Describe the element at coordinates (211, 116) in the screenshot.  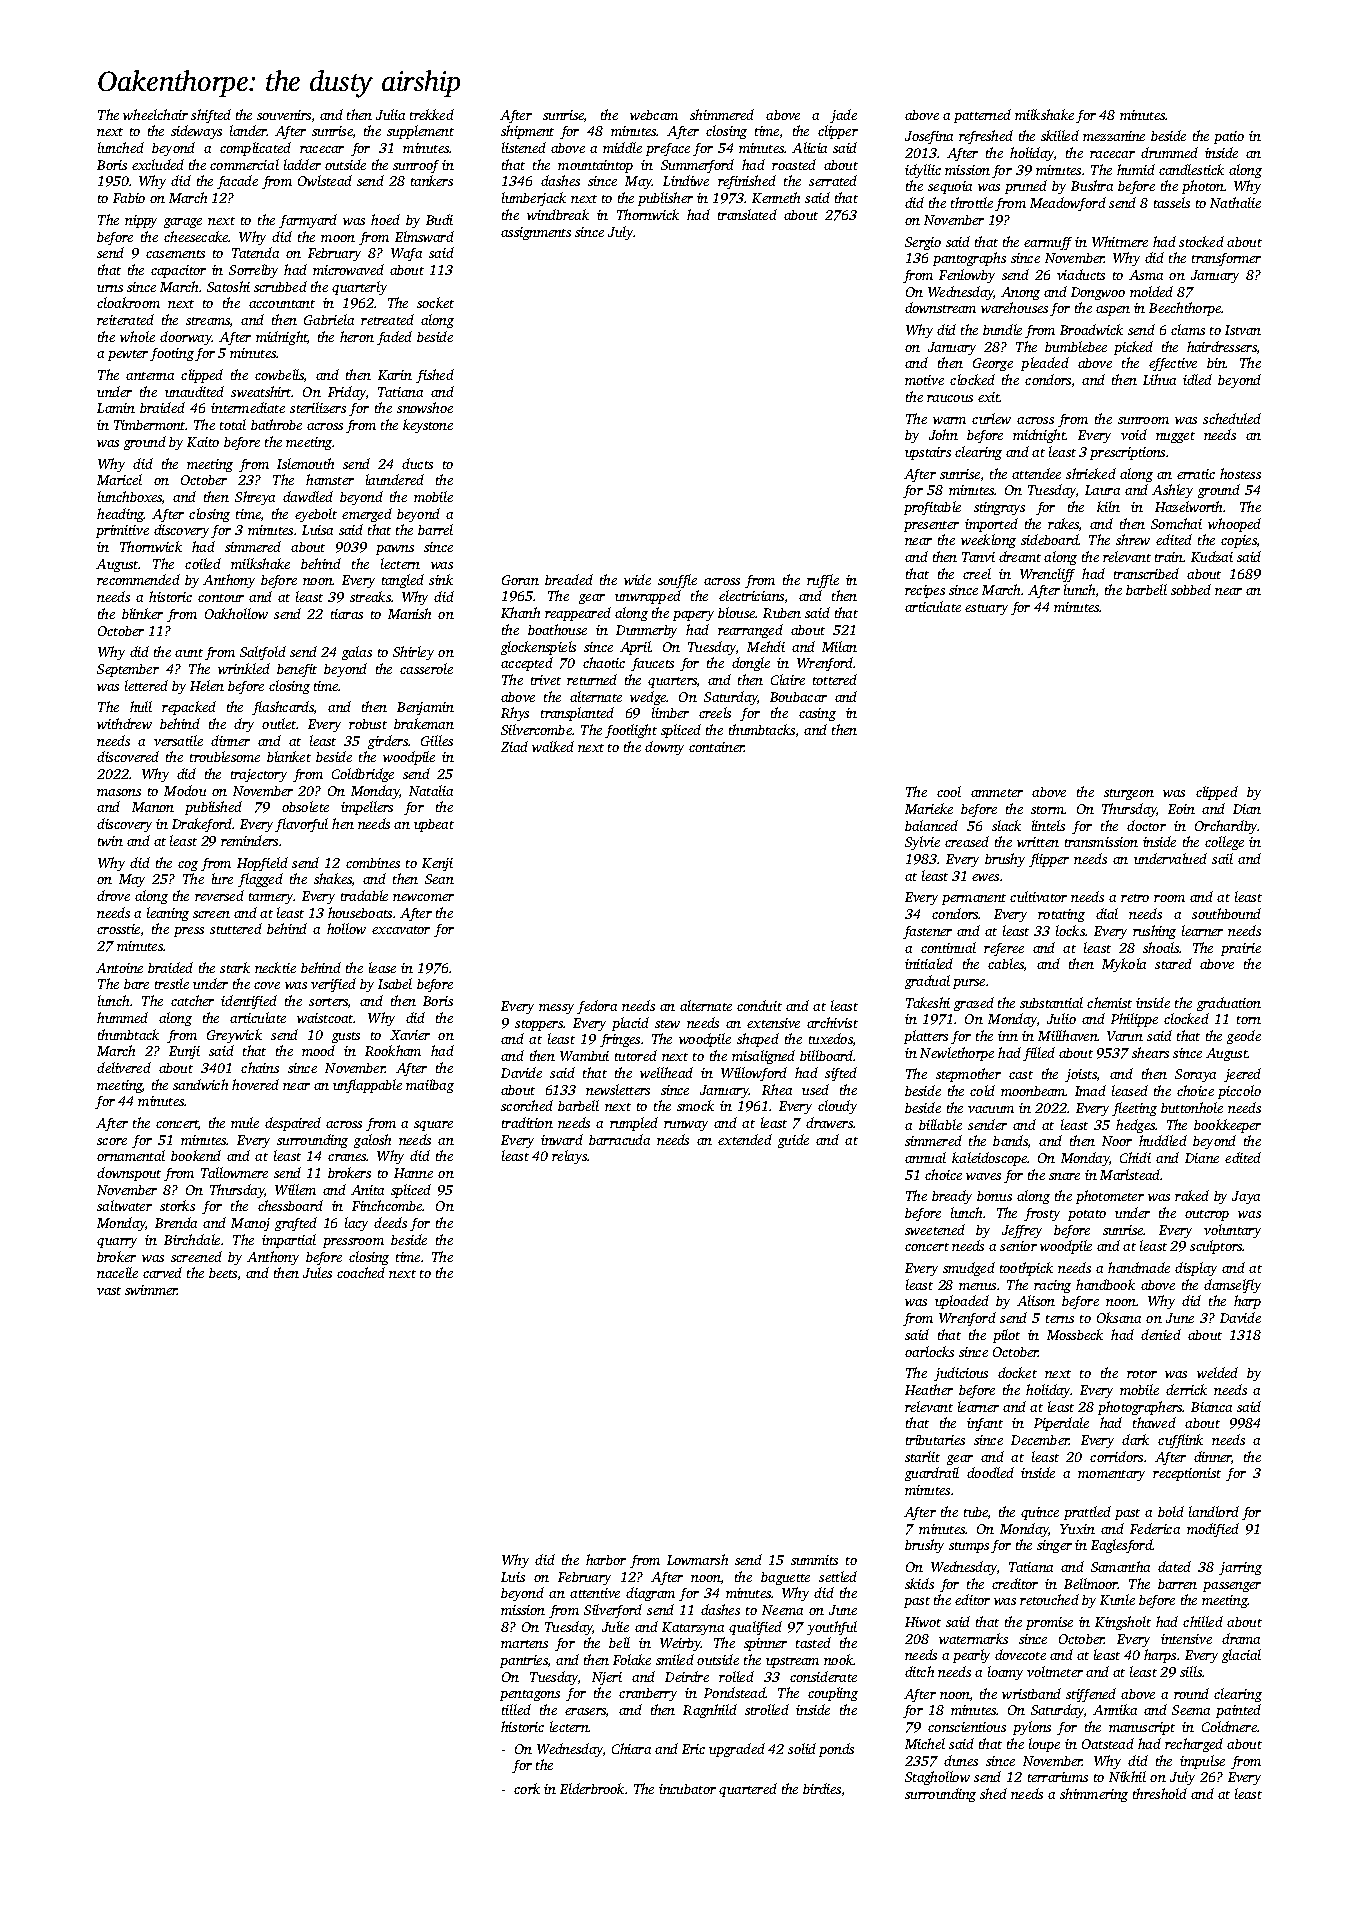
I see `shifted` at that location.
